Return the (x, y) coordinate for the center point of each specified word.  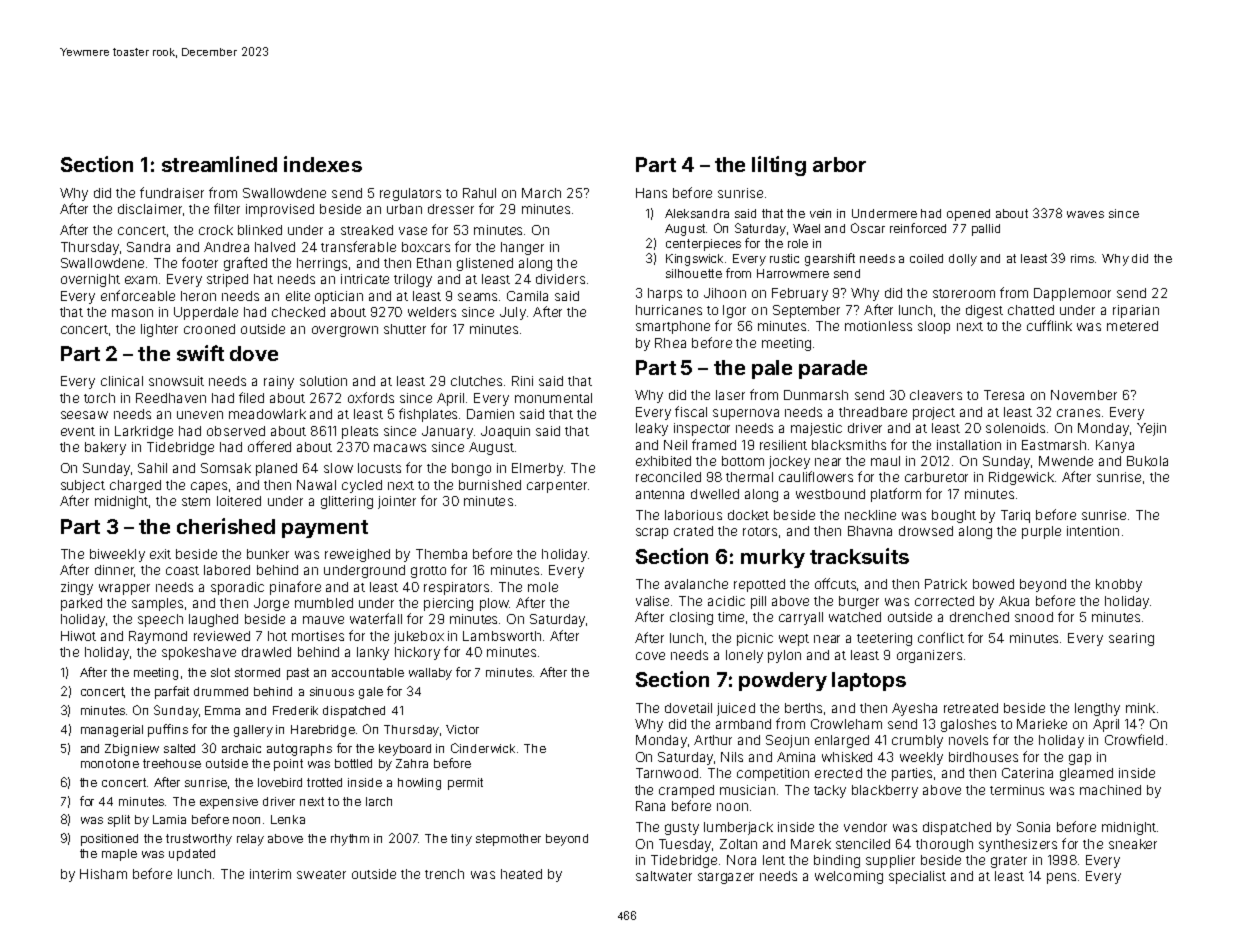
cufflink (1049, 325)
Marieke (1042, 724)
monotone (110, 763)
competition (773, 774)
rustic (784, 258)
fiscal (691, 411)
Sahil (152, 468)
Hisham (103, 874)
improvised (280, 210)
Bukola (1147, 461)
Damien (490, 414)
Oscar (868, 228)
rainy (279, 382)
